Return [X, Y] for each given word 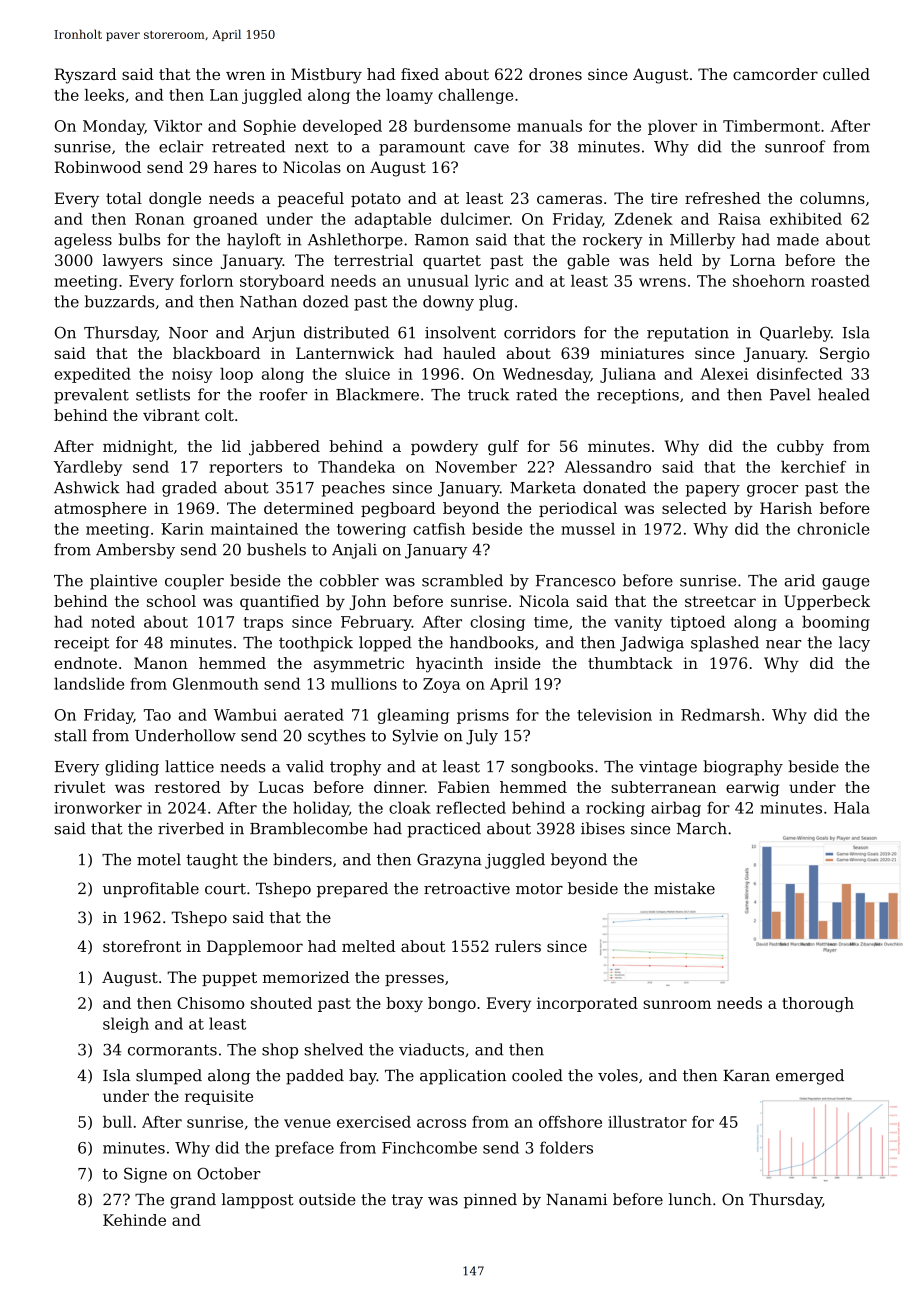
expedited [92, 375]
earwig [752, 789]
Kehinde [134, 1220]
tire [664, 198]
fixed [420, 74]
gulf [503, 448]
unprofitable [151, 890]
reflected [471, 807]
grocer [772, 491]
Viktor [178, 126]
